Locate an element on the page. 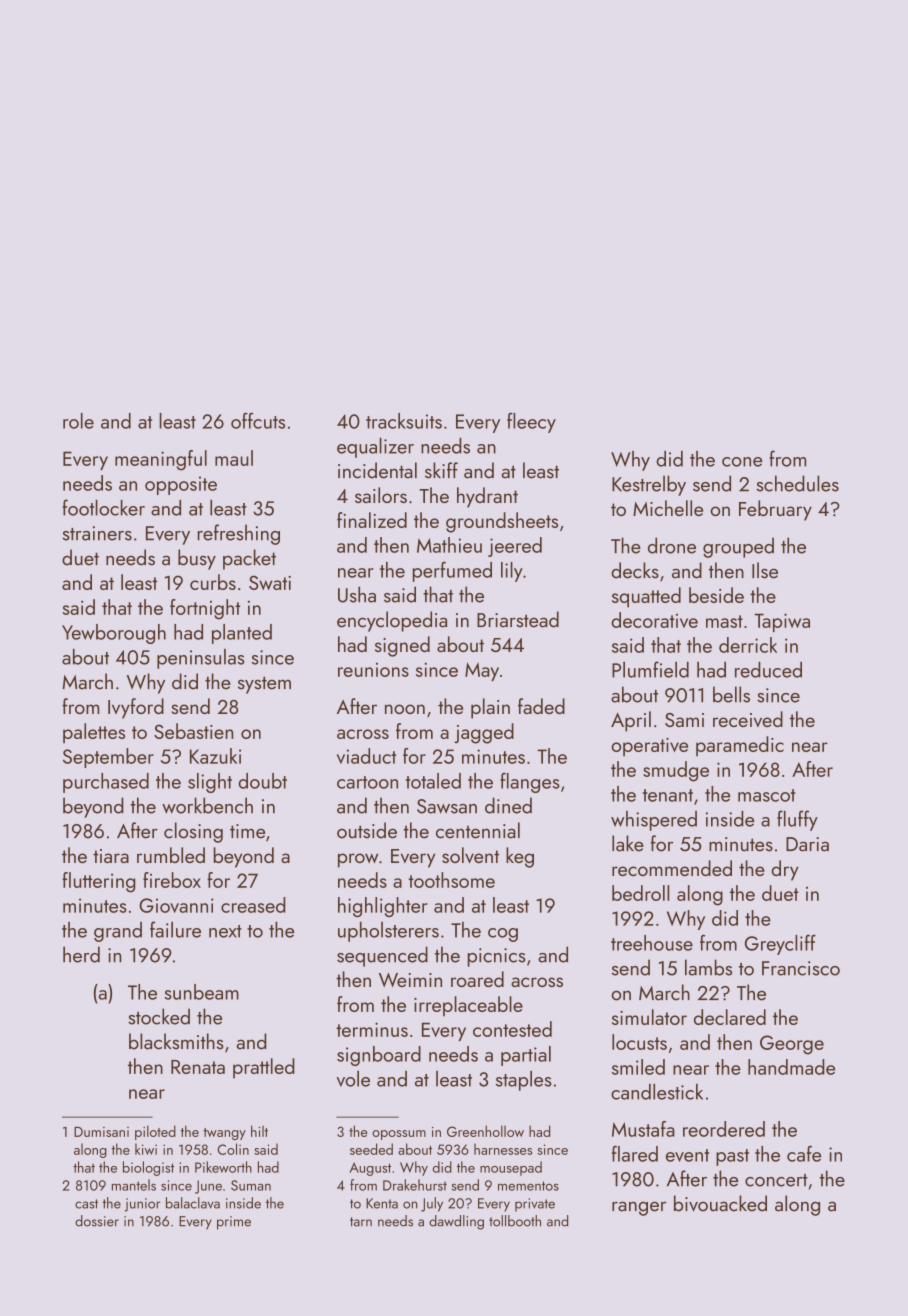  tiara is located at coordinates (111, 856).
